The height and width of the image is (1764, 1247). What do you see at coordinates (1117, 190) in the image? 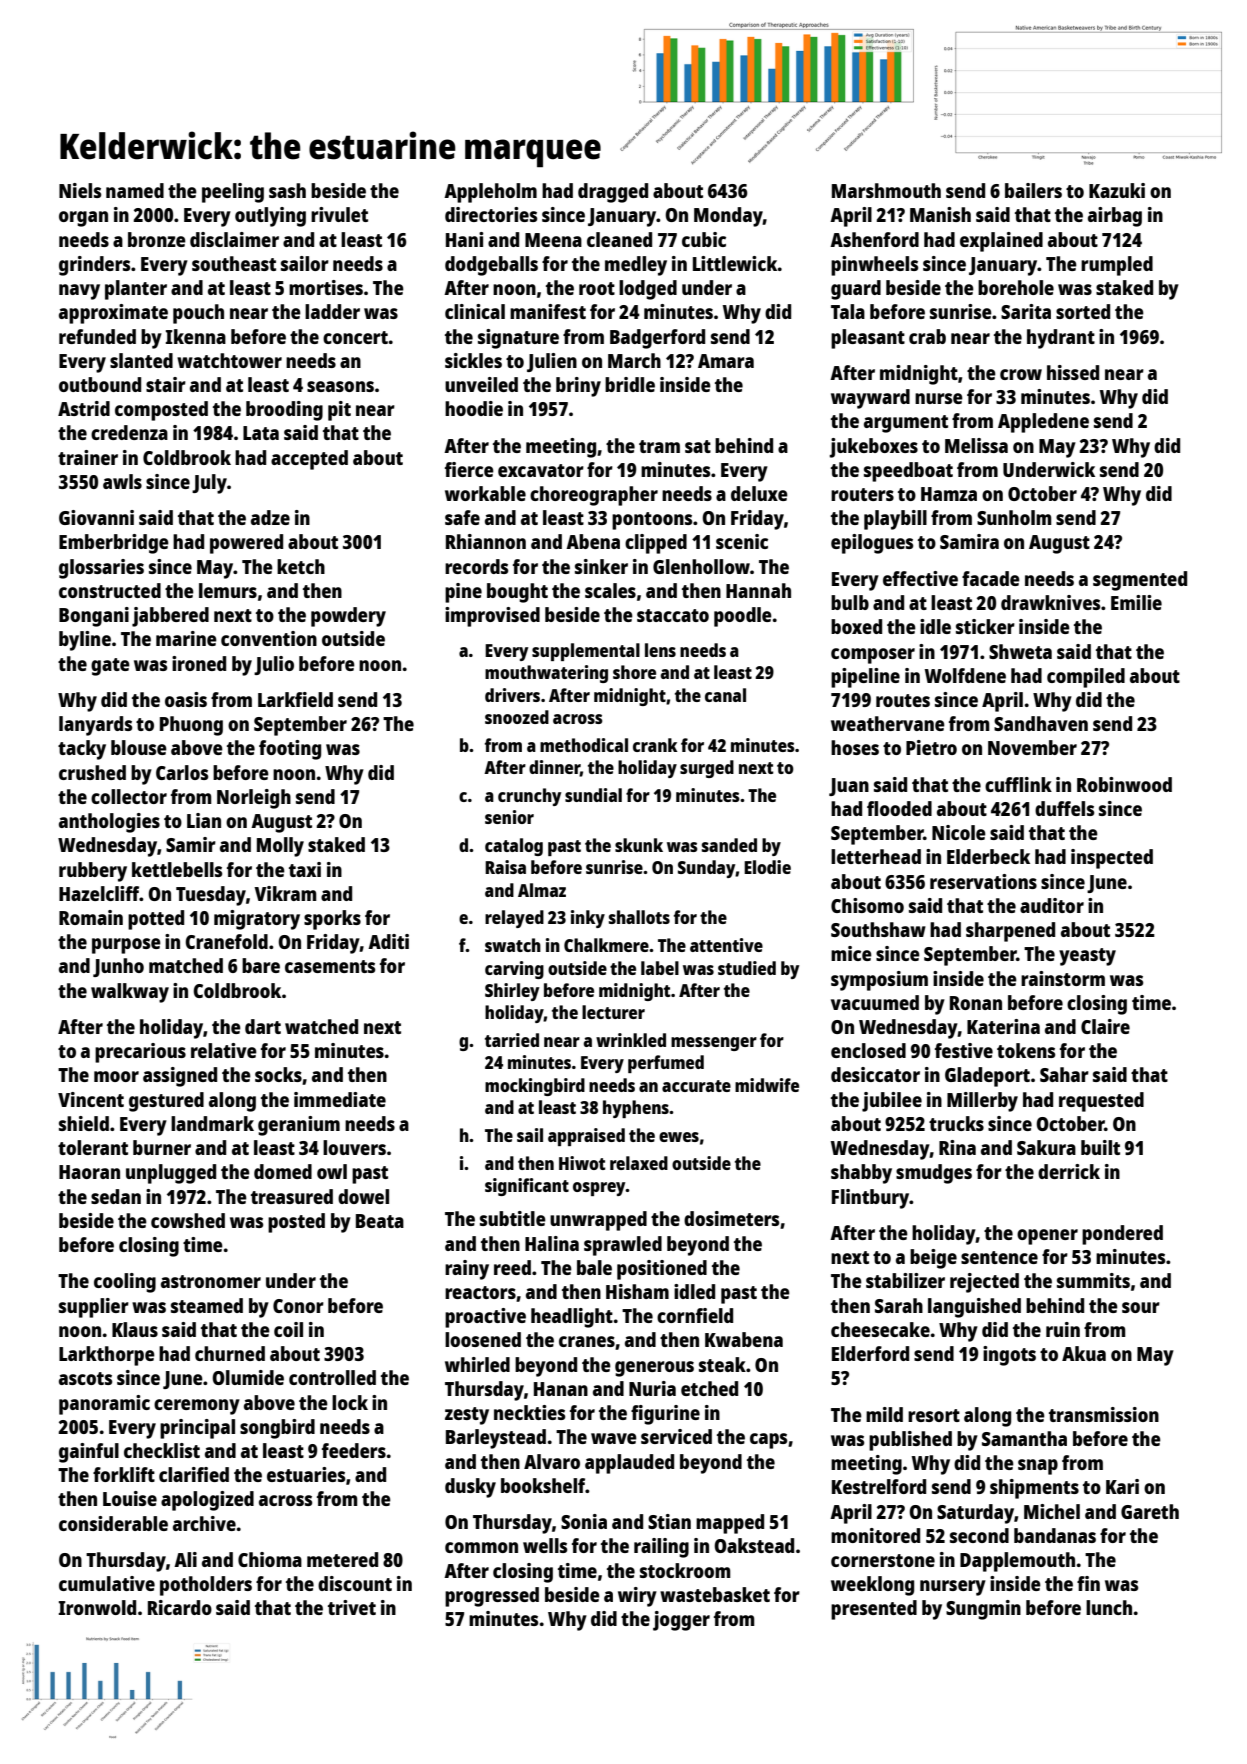
I see `Kazuki` at bounding box center [1117, 190].
